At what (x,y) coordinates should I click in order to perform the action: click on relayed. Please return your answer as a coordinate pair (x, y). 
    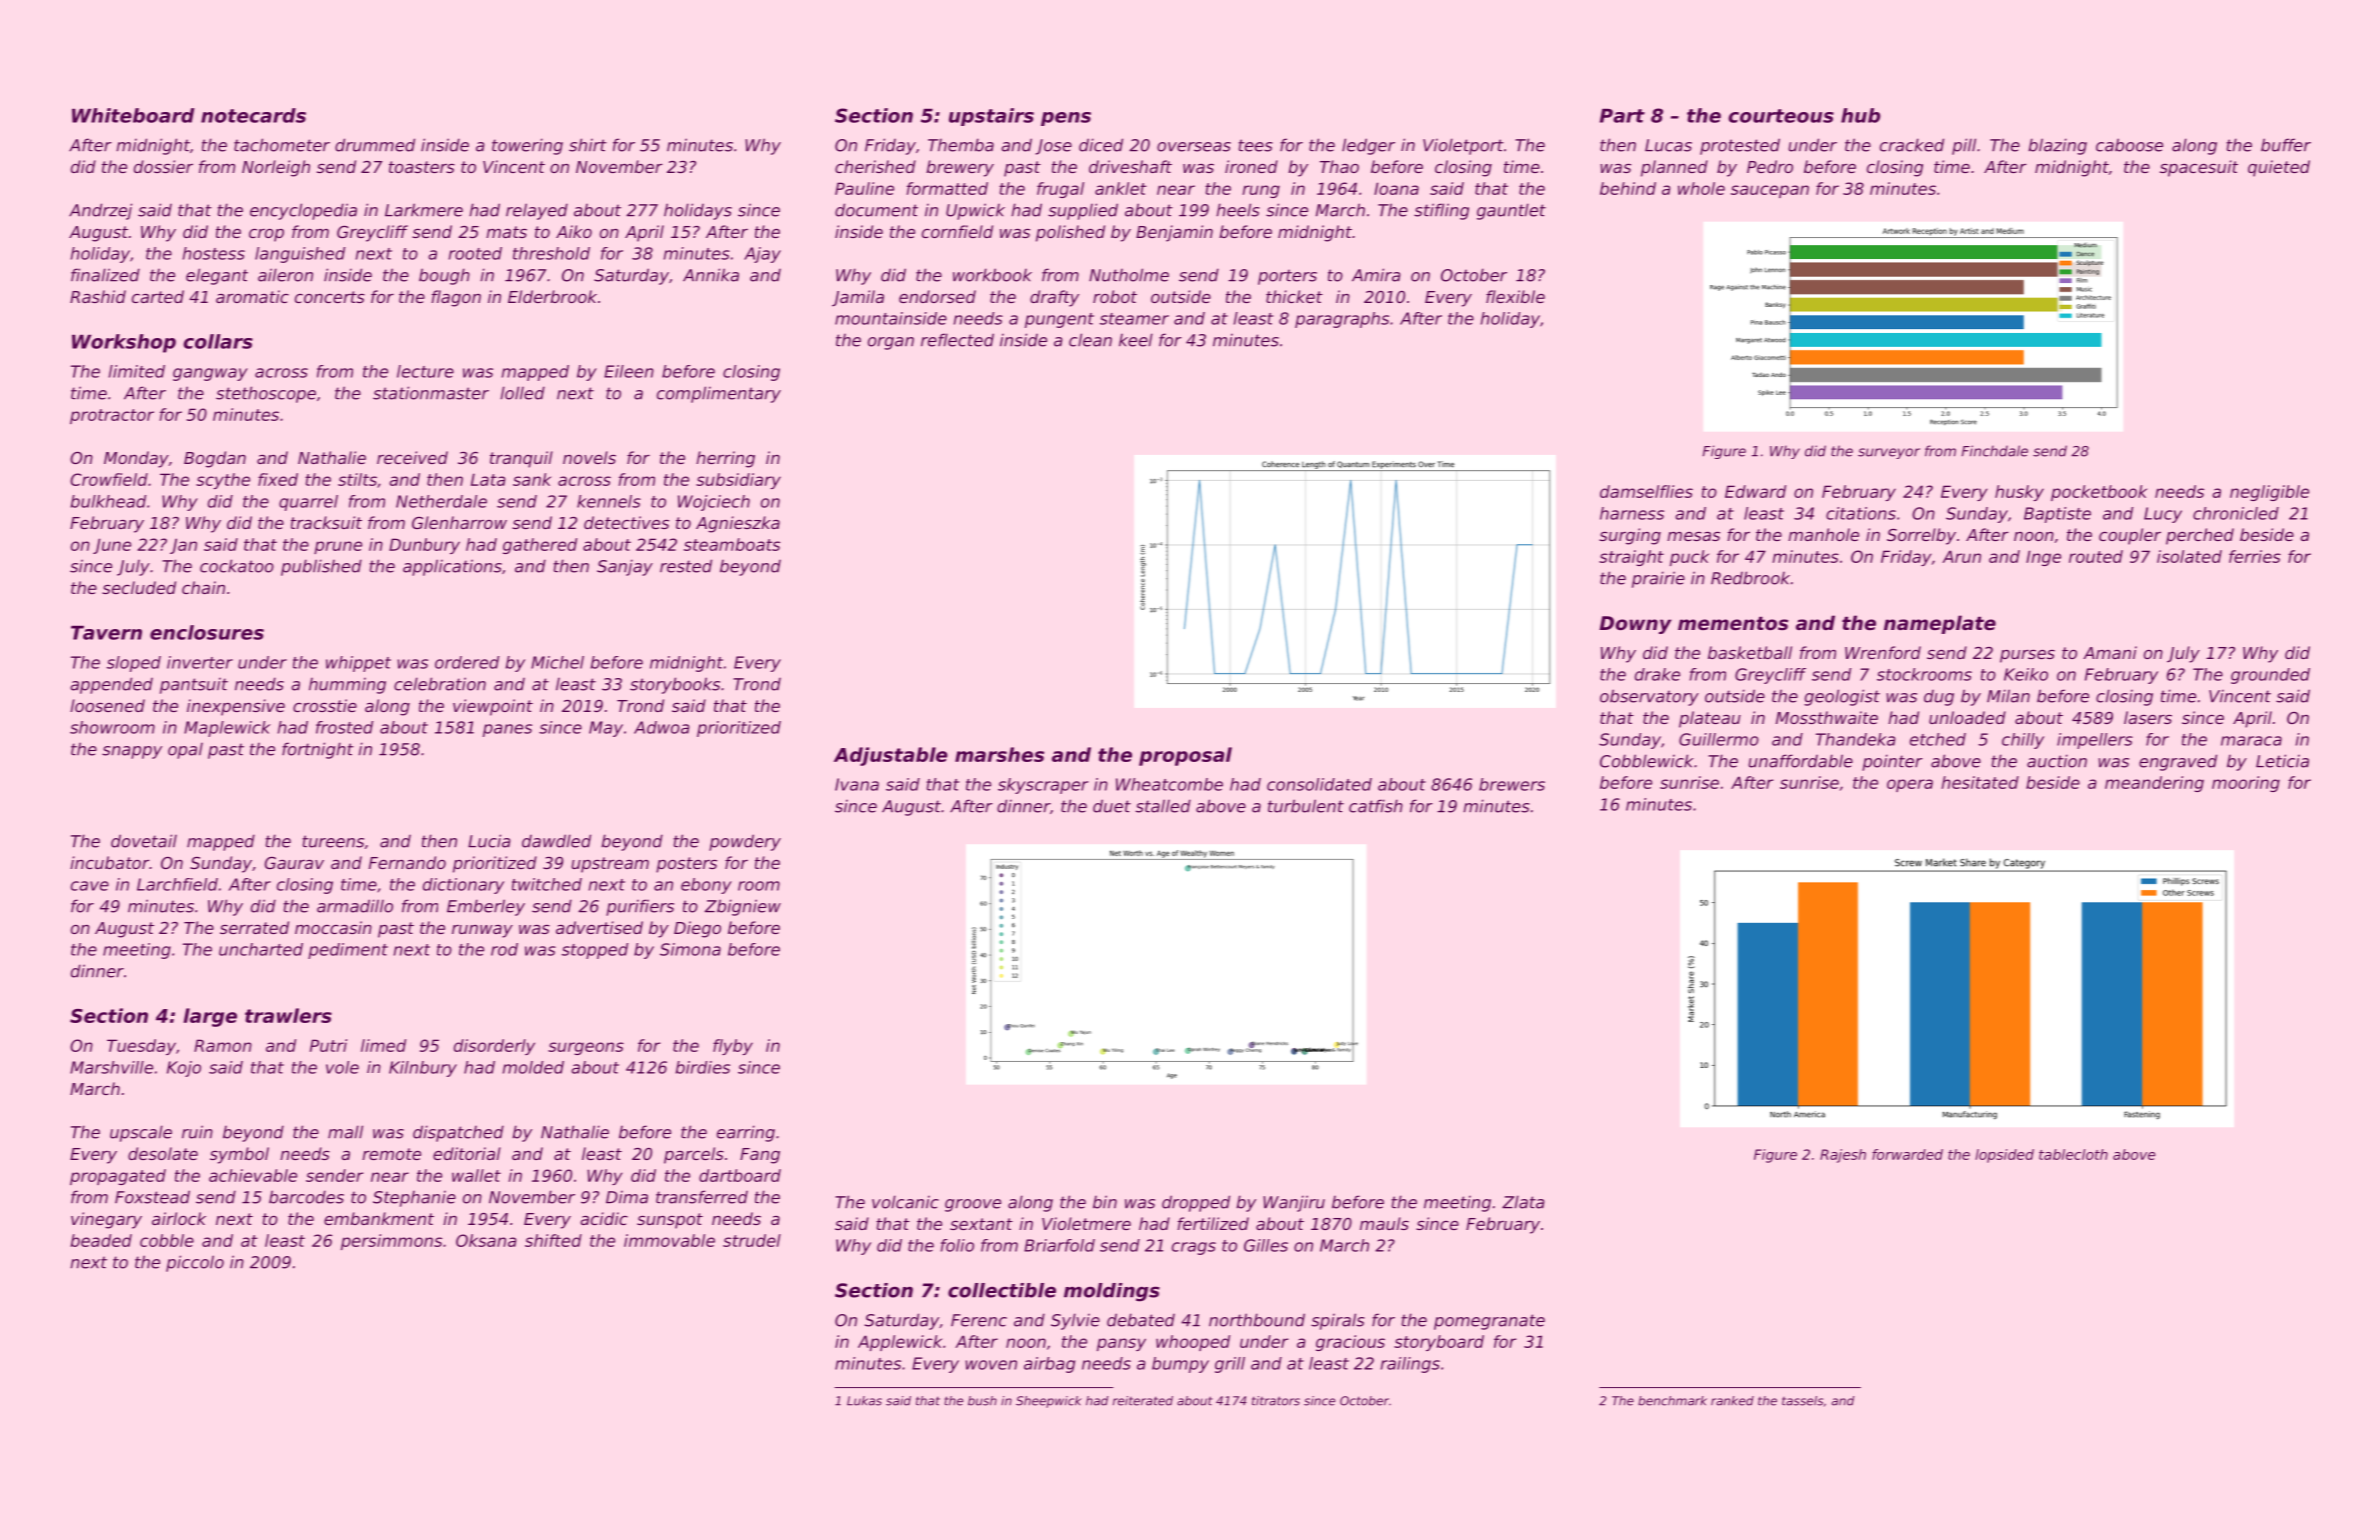
    Looking at the image, I should click on (537, 211).
